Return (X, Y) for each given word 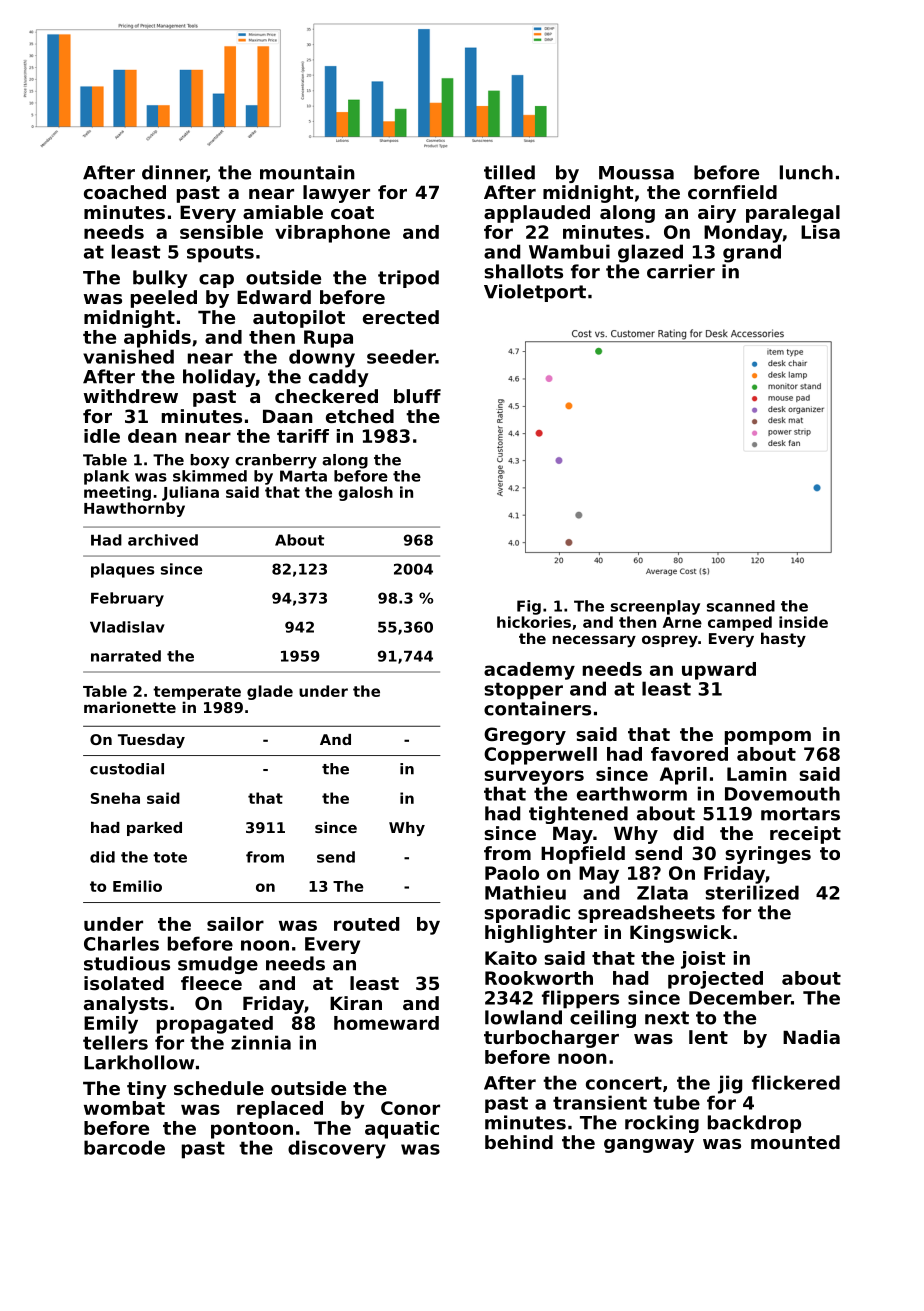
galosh (365, 493)
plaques (122, 570)
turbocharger (551, 1039)
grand (752, 253)
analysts (126, 1005)
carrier (681, 271)
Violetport (535, 293)
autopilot (299, 319)
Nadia (811, 1037)
